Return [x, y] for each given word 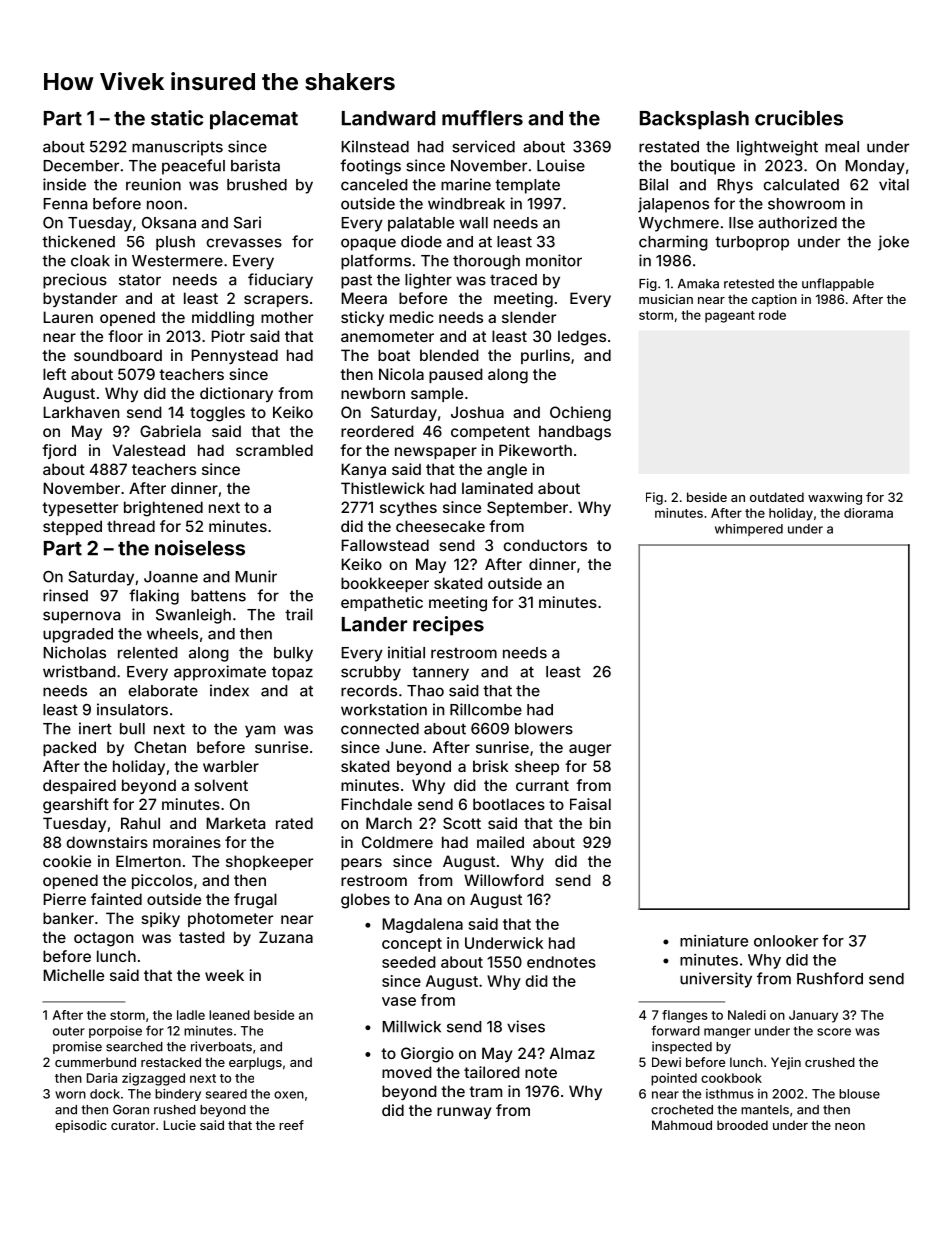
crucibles [799, 118]
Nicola [401, 374]
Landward [388, 118]
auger [590, 750]
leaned [229, 1015]
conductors [545, 545]
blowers [544, 729]
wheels [172, 634]
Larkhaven [81, 412]
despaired [79, 786]
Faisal [590, 804]
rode [772, 315]
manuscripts [177, 148]
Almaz [572, 1053]
